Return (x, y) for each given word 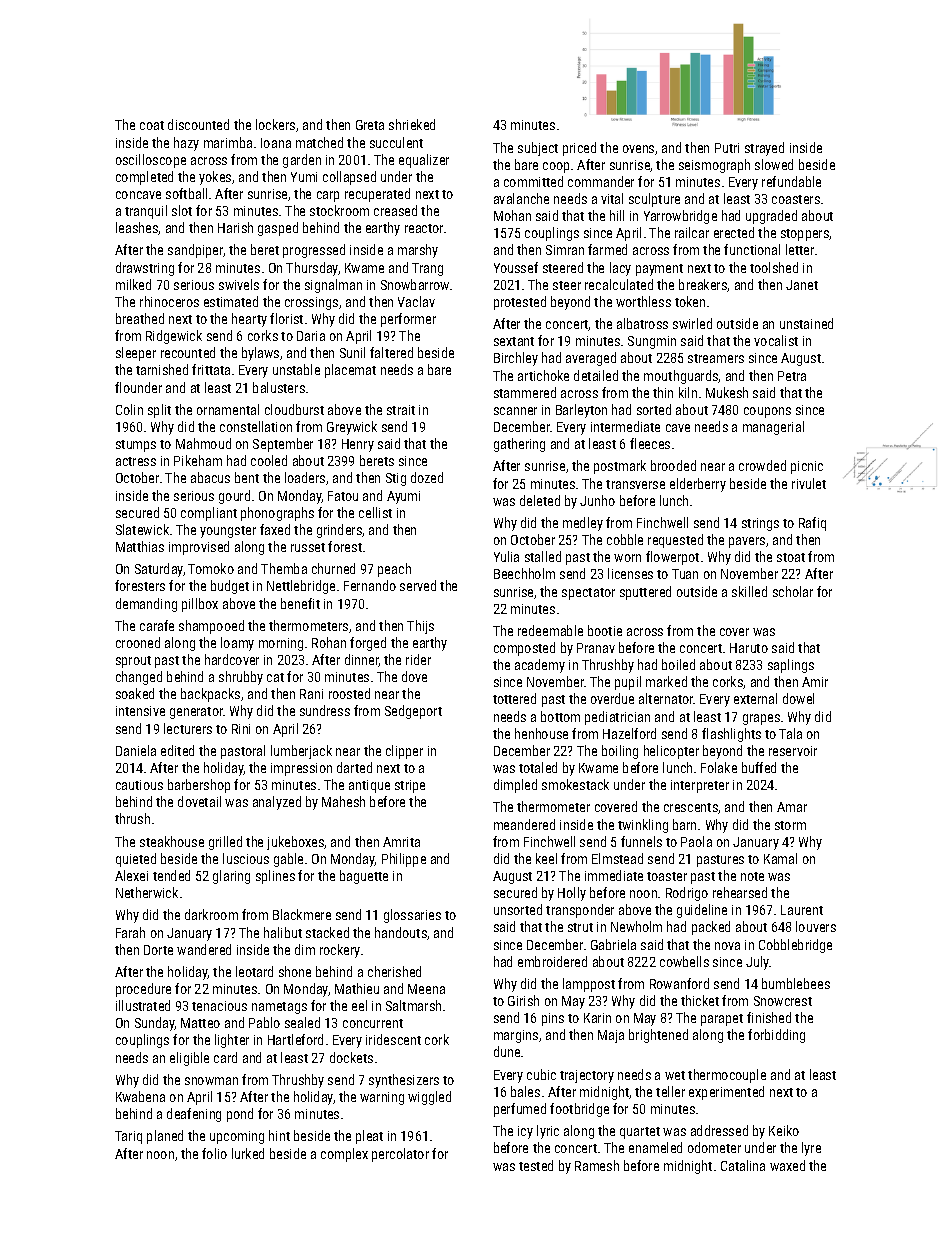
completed (144, 178)
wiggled (429, 1098)
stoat (791, 557)
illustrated (143, 1005)
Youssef (516, 267)
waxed (787, 1165)
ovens (638, 149)
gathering (519, 445)
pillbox (200, 605)
